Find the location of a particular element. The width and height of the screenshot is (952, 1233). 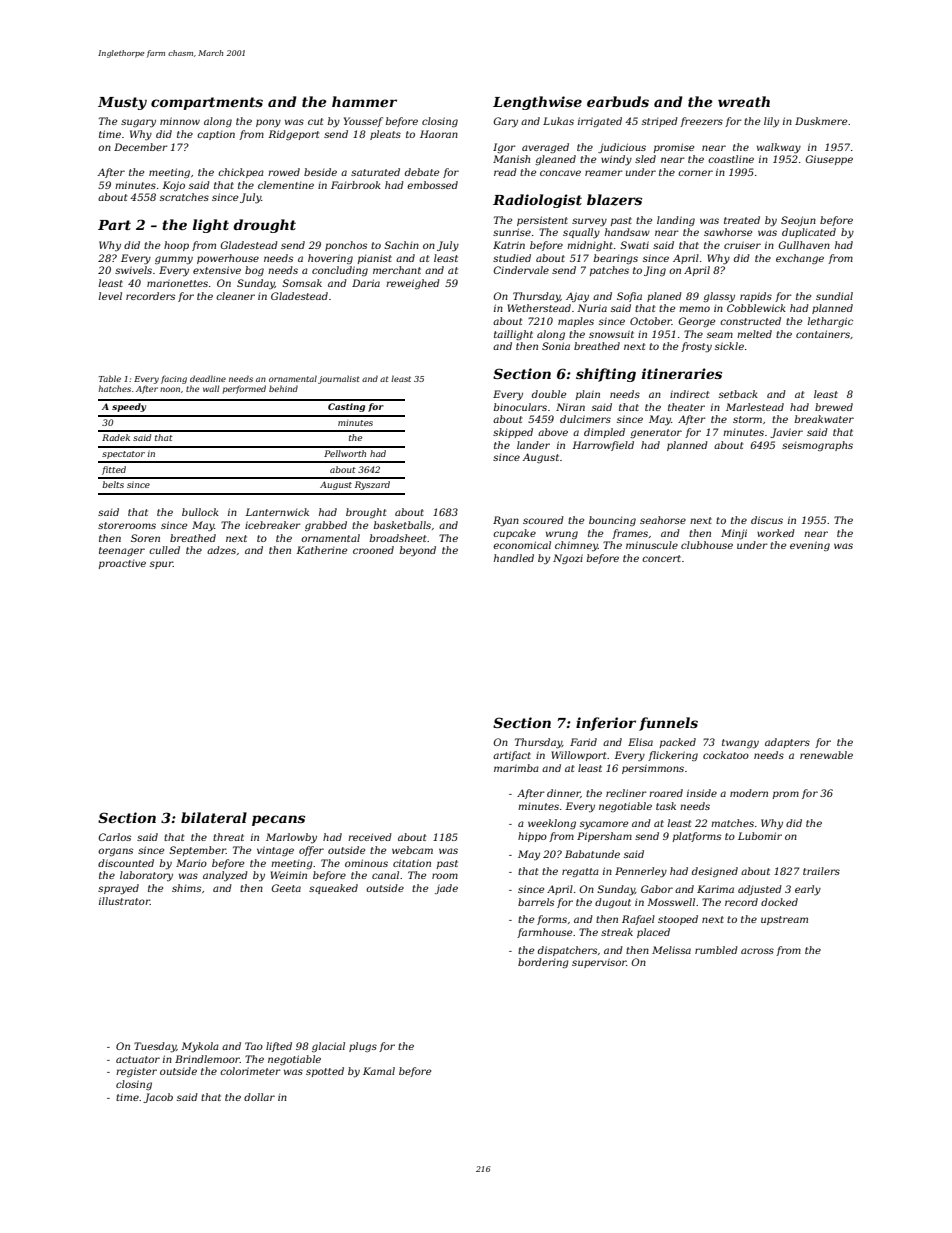

pecans is located at coordinates (278, 820).
